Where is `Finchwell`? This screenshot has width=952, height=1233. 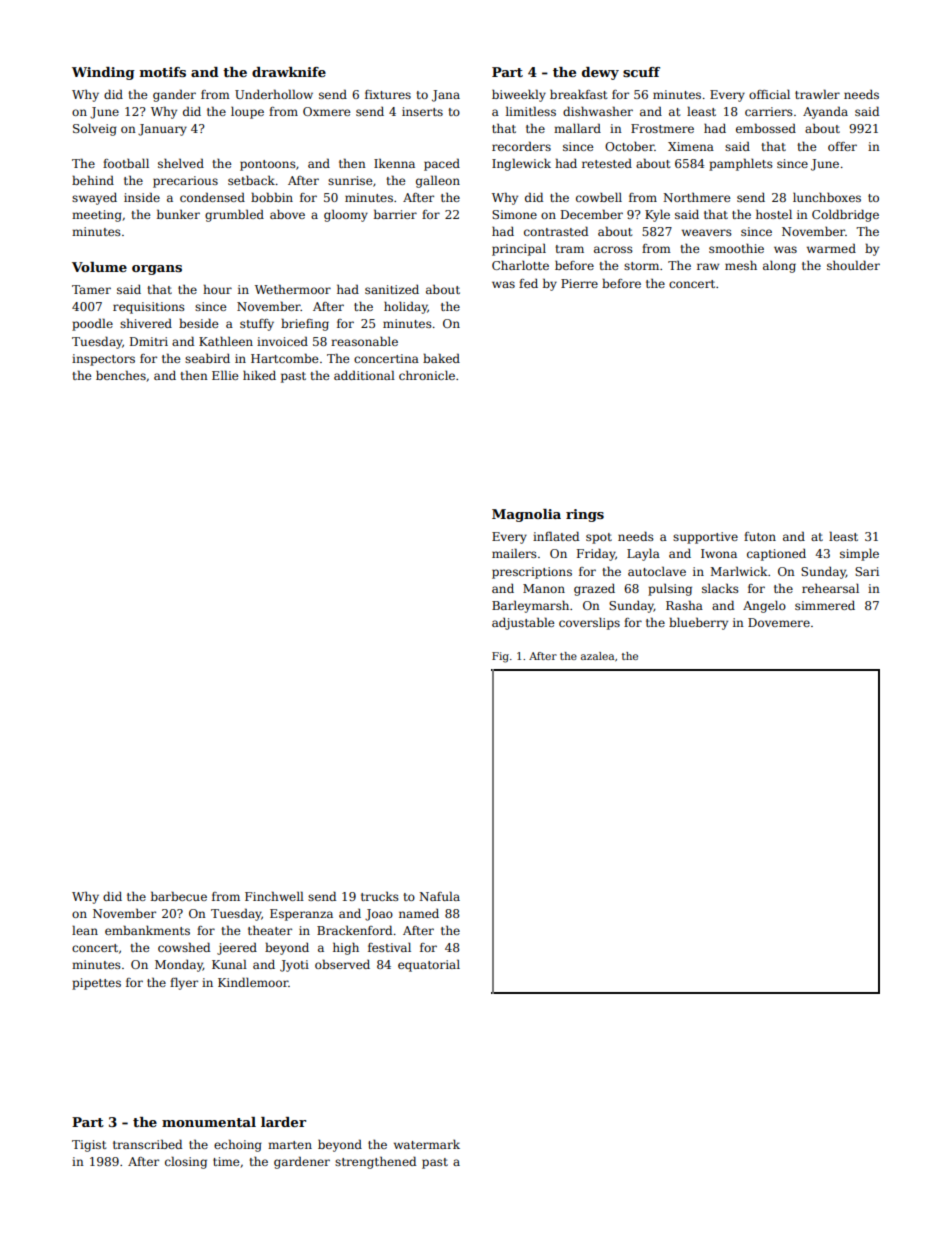
Finchwell is located at coordinates (274, 896).
